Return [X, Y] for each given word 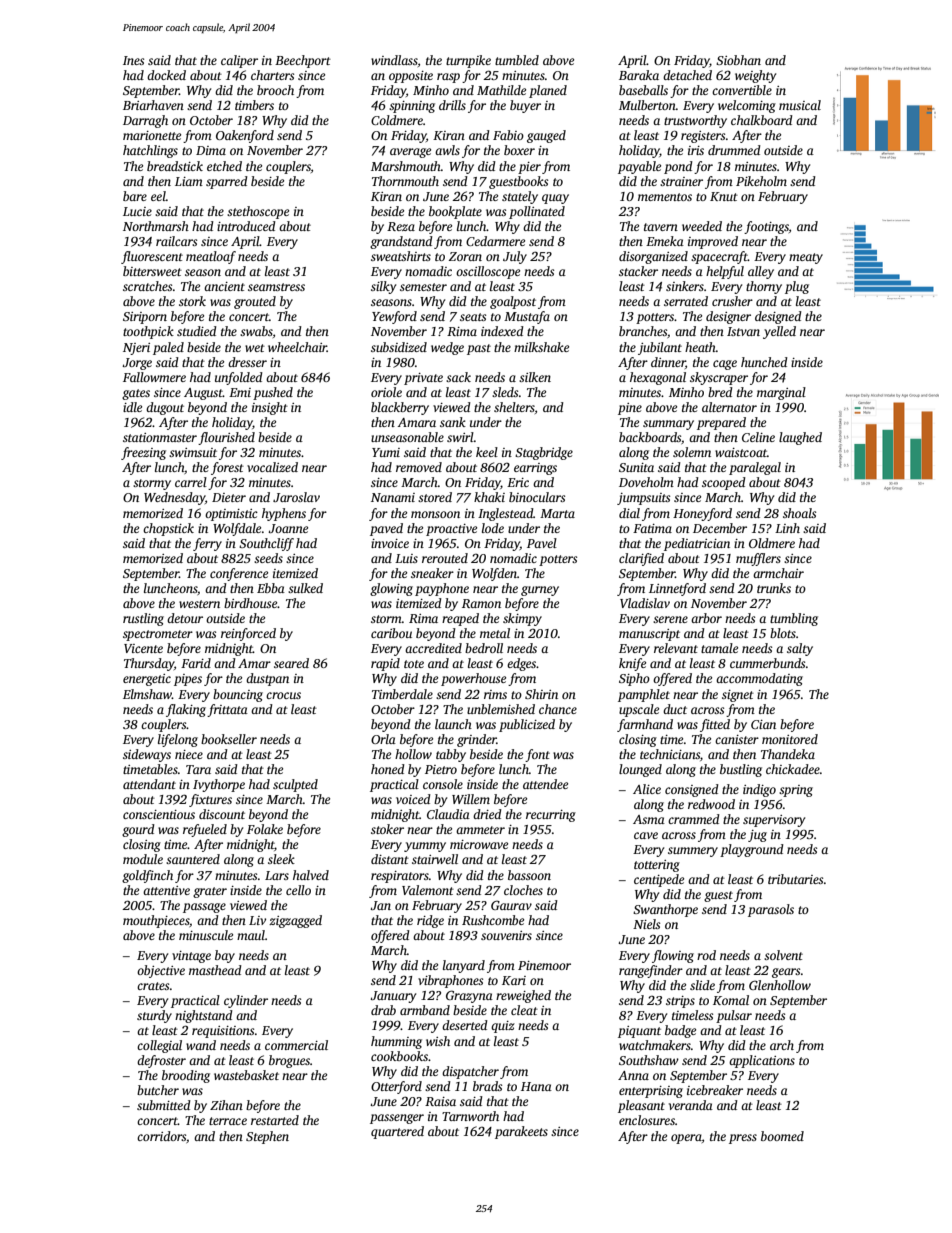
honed [388, 769]
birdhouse [250, 603]
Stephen [267, 1137]
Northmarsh [156, 226]
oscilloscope [488, 272]
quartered [397, 1132]
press [743, 1139]
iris [696, 150]
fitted [715, 725]
